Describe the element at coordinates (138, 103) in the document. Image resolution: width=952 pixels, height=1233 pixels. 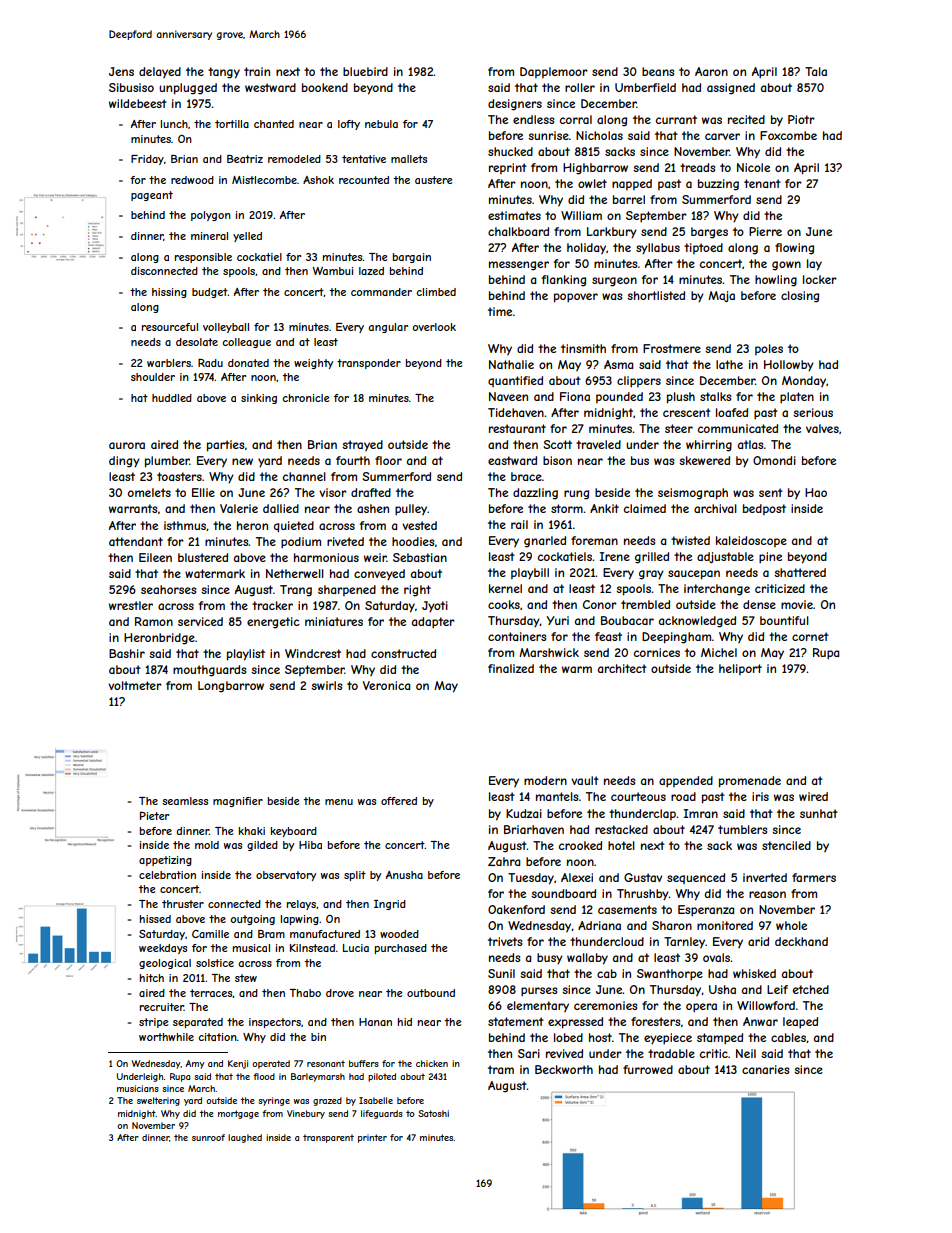
I see `wildebeest` at that location.
